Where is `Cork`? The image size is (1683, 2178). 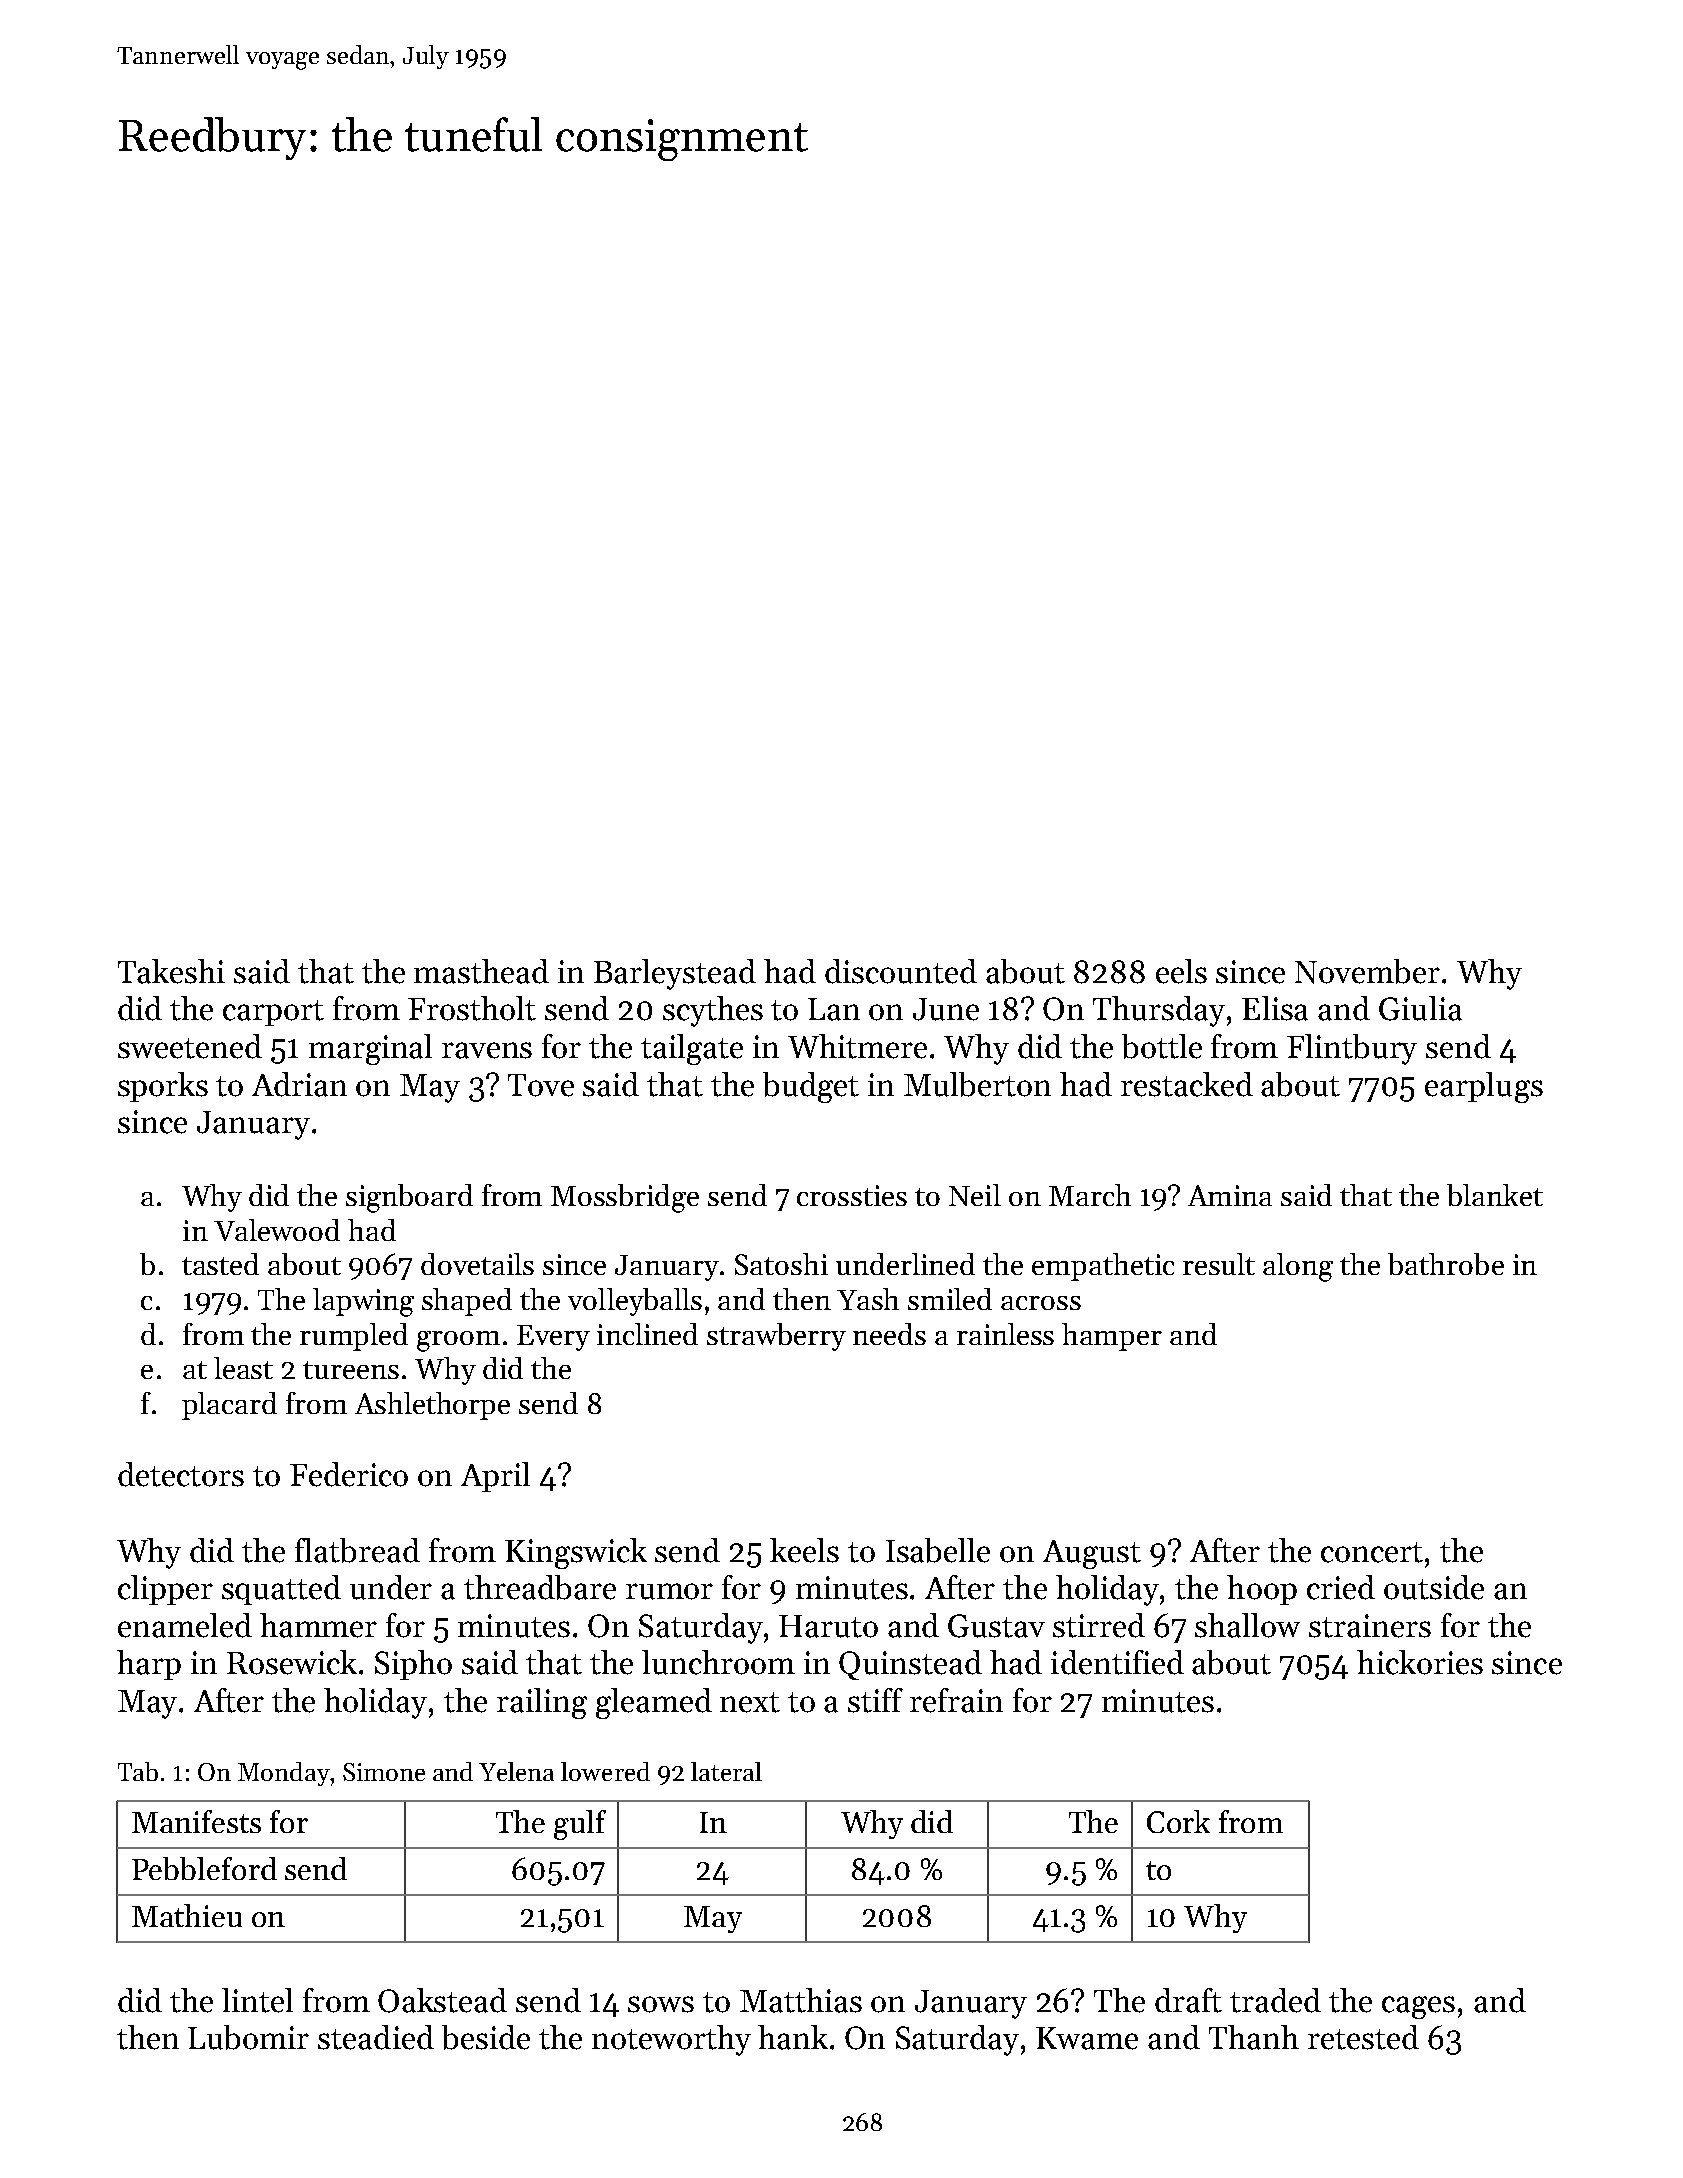
Cork is located at coordinates (1178, 1821).
